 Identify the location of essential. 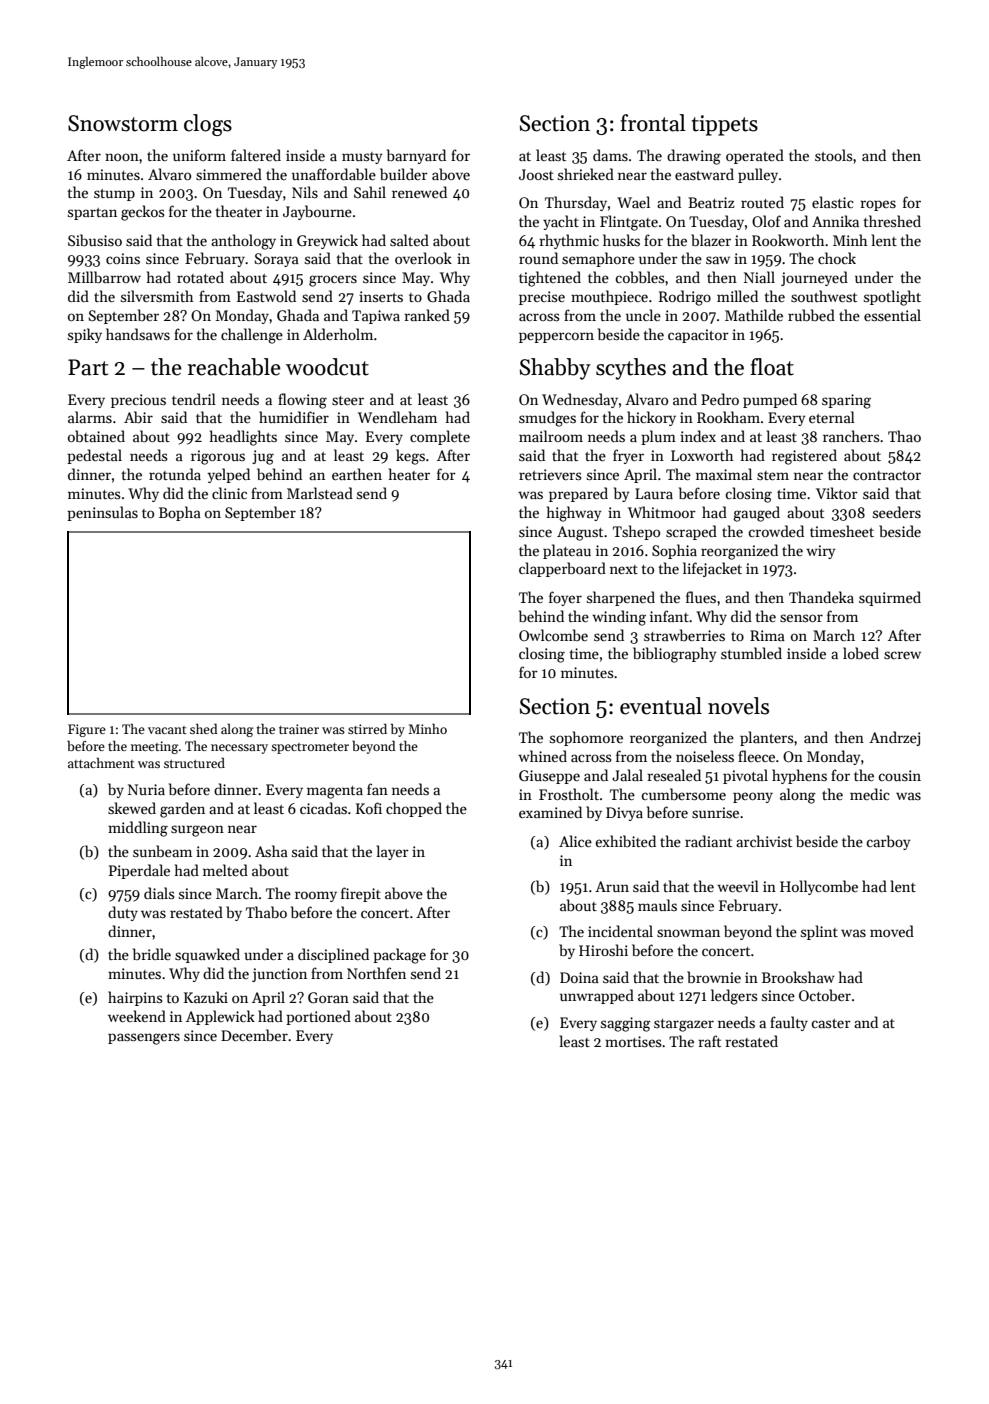
(892, 315).
